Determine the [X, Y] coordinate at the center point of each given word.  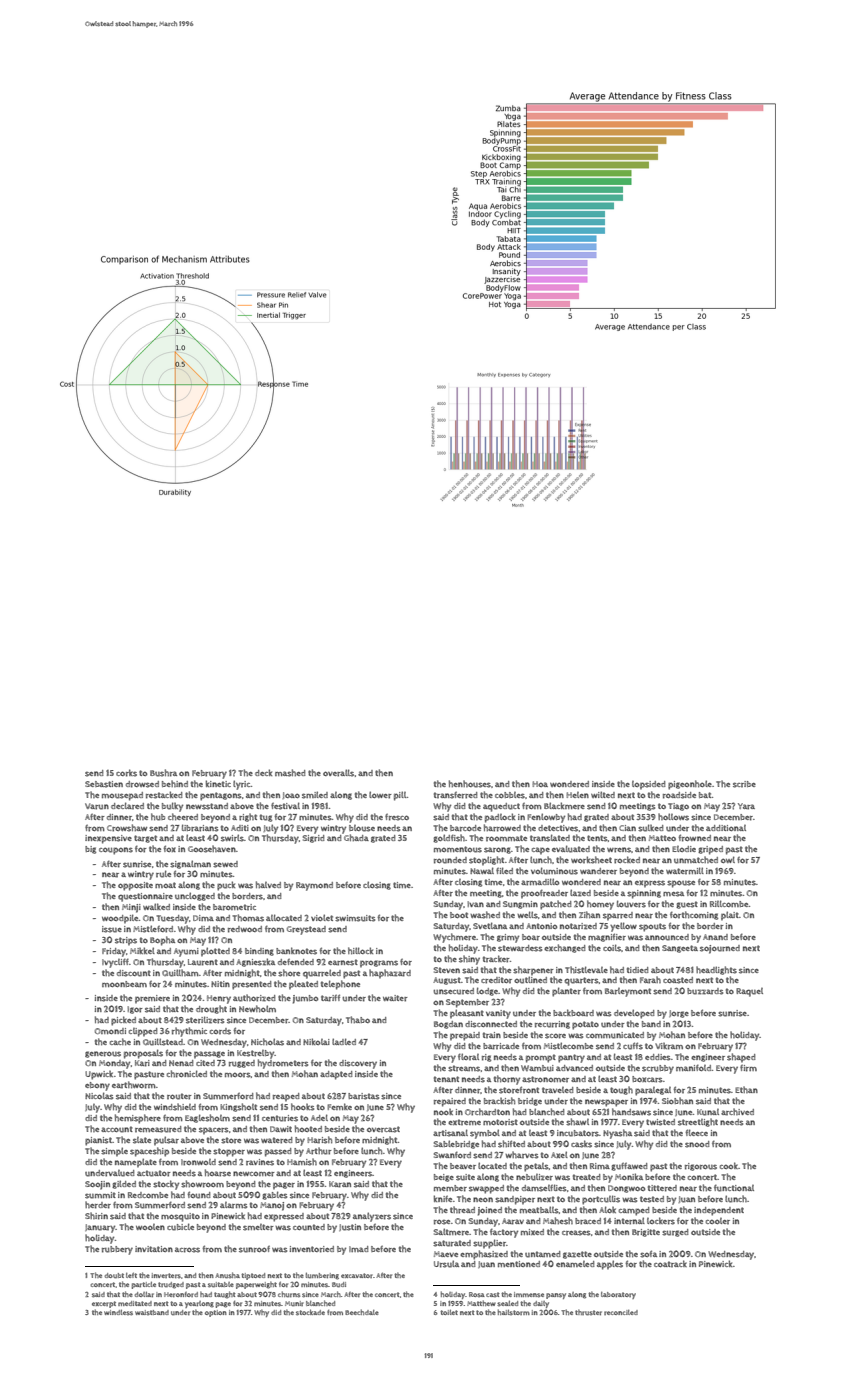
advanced [574, 1068]
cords [220, 1031]
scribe [744, 784]
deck [263, 772]
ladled [344, 1041]
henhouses [470, 784]
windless [118, 1313]
